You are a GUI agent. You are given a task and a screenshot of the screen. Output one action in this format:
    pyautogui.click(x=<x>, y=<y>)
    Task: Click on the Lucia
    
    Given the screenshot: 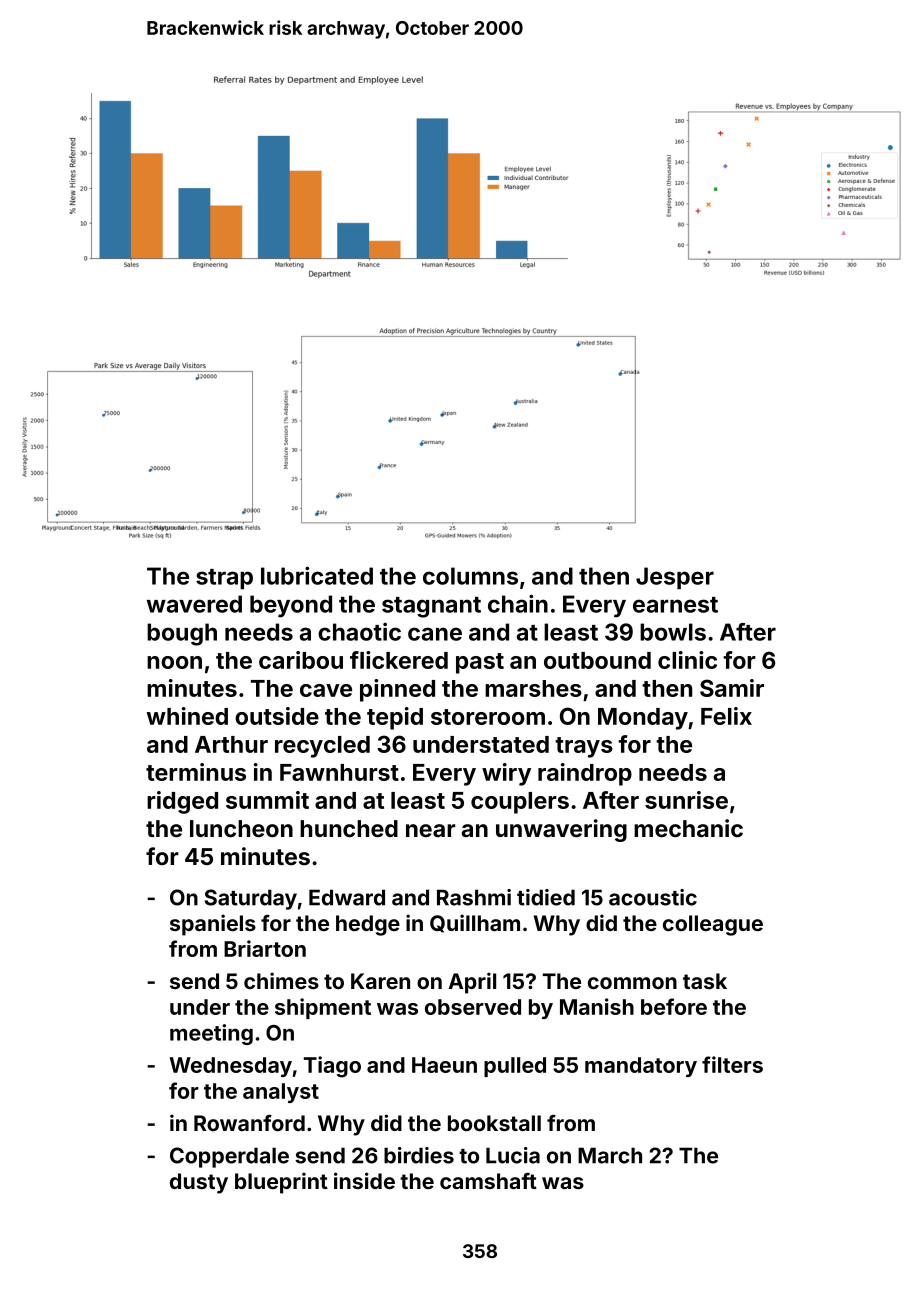 What is the action you would take?
    pyautogui.click(x=513, y=1155)
